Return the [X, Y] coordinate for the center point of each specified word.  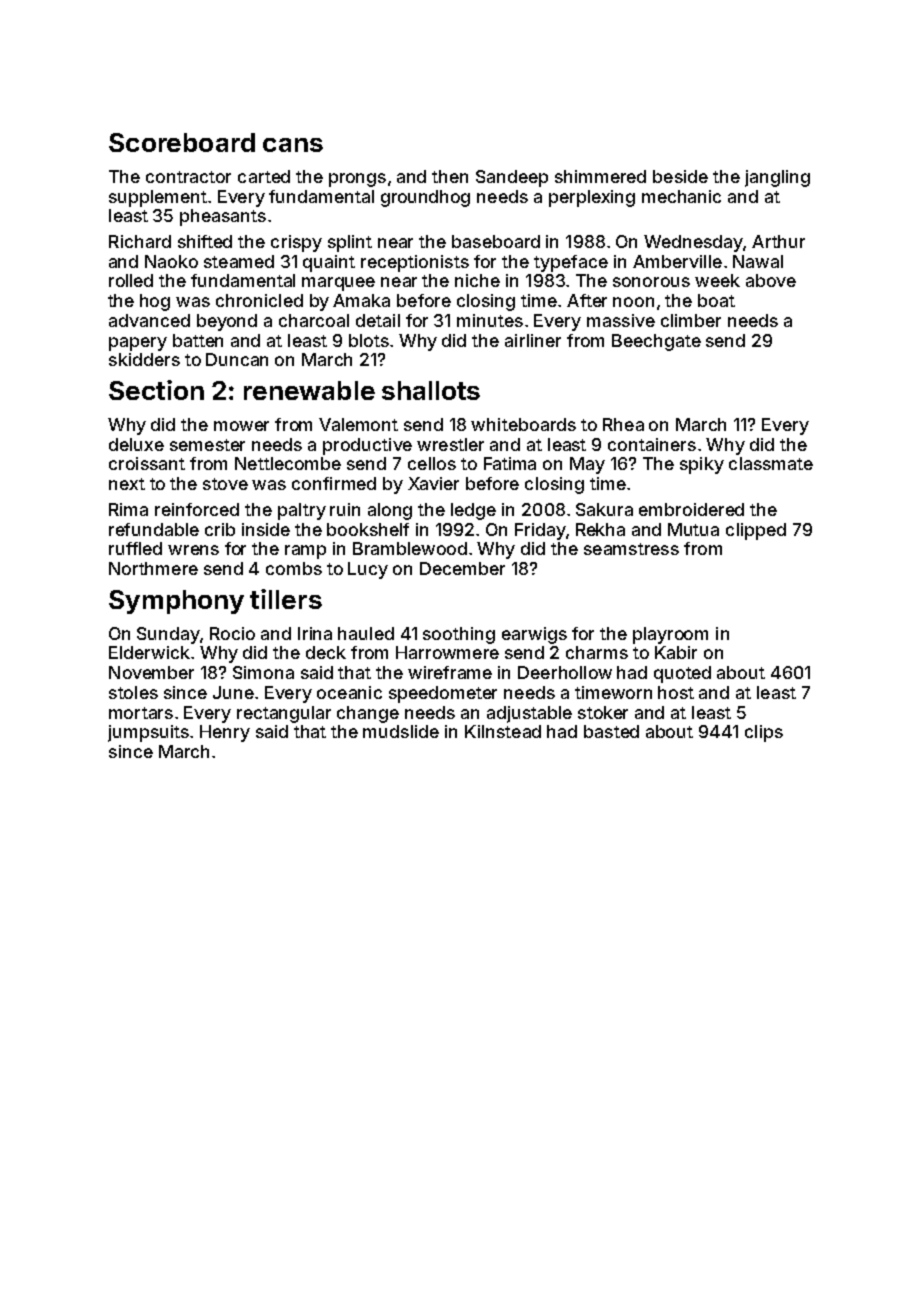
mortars [141, 713]
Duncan [237, 359]
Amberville [677, 261]
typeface [571, 263]
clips [764, 733]
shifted [205, 241]
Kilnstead [503, 731]
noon [633, 302]
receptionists [415, 263]
